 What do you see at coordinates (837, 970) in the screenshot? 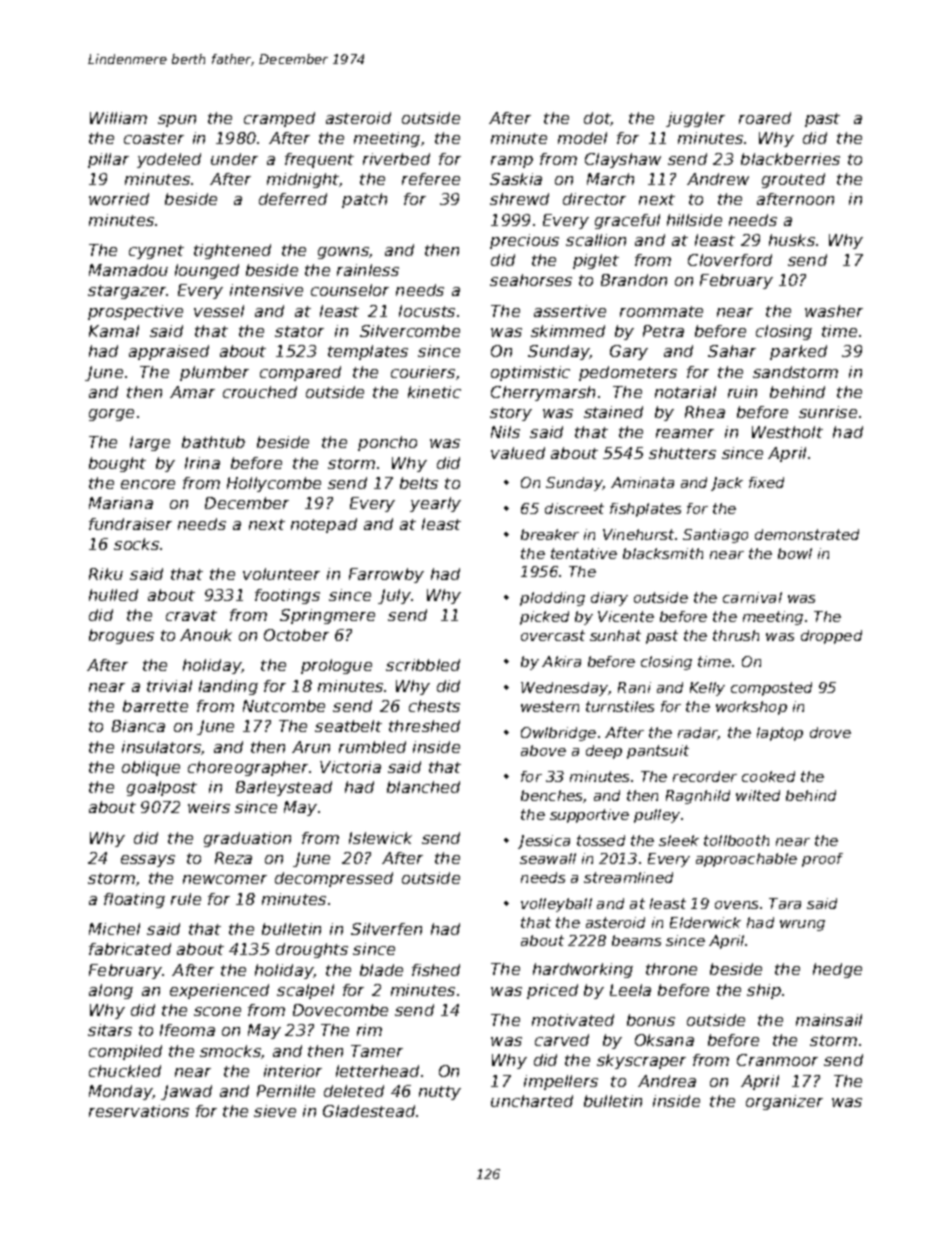
I see `hedge` at bounding box center [837, 970].
